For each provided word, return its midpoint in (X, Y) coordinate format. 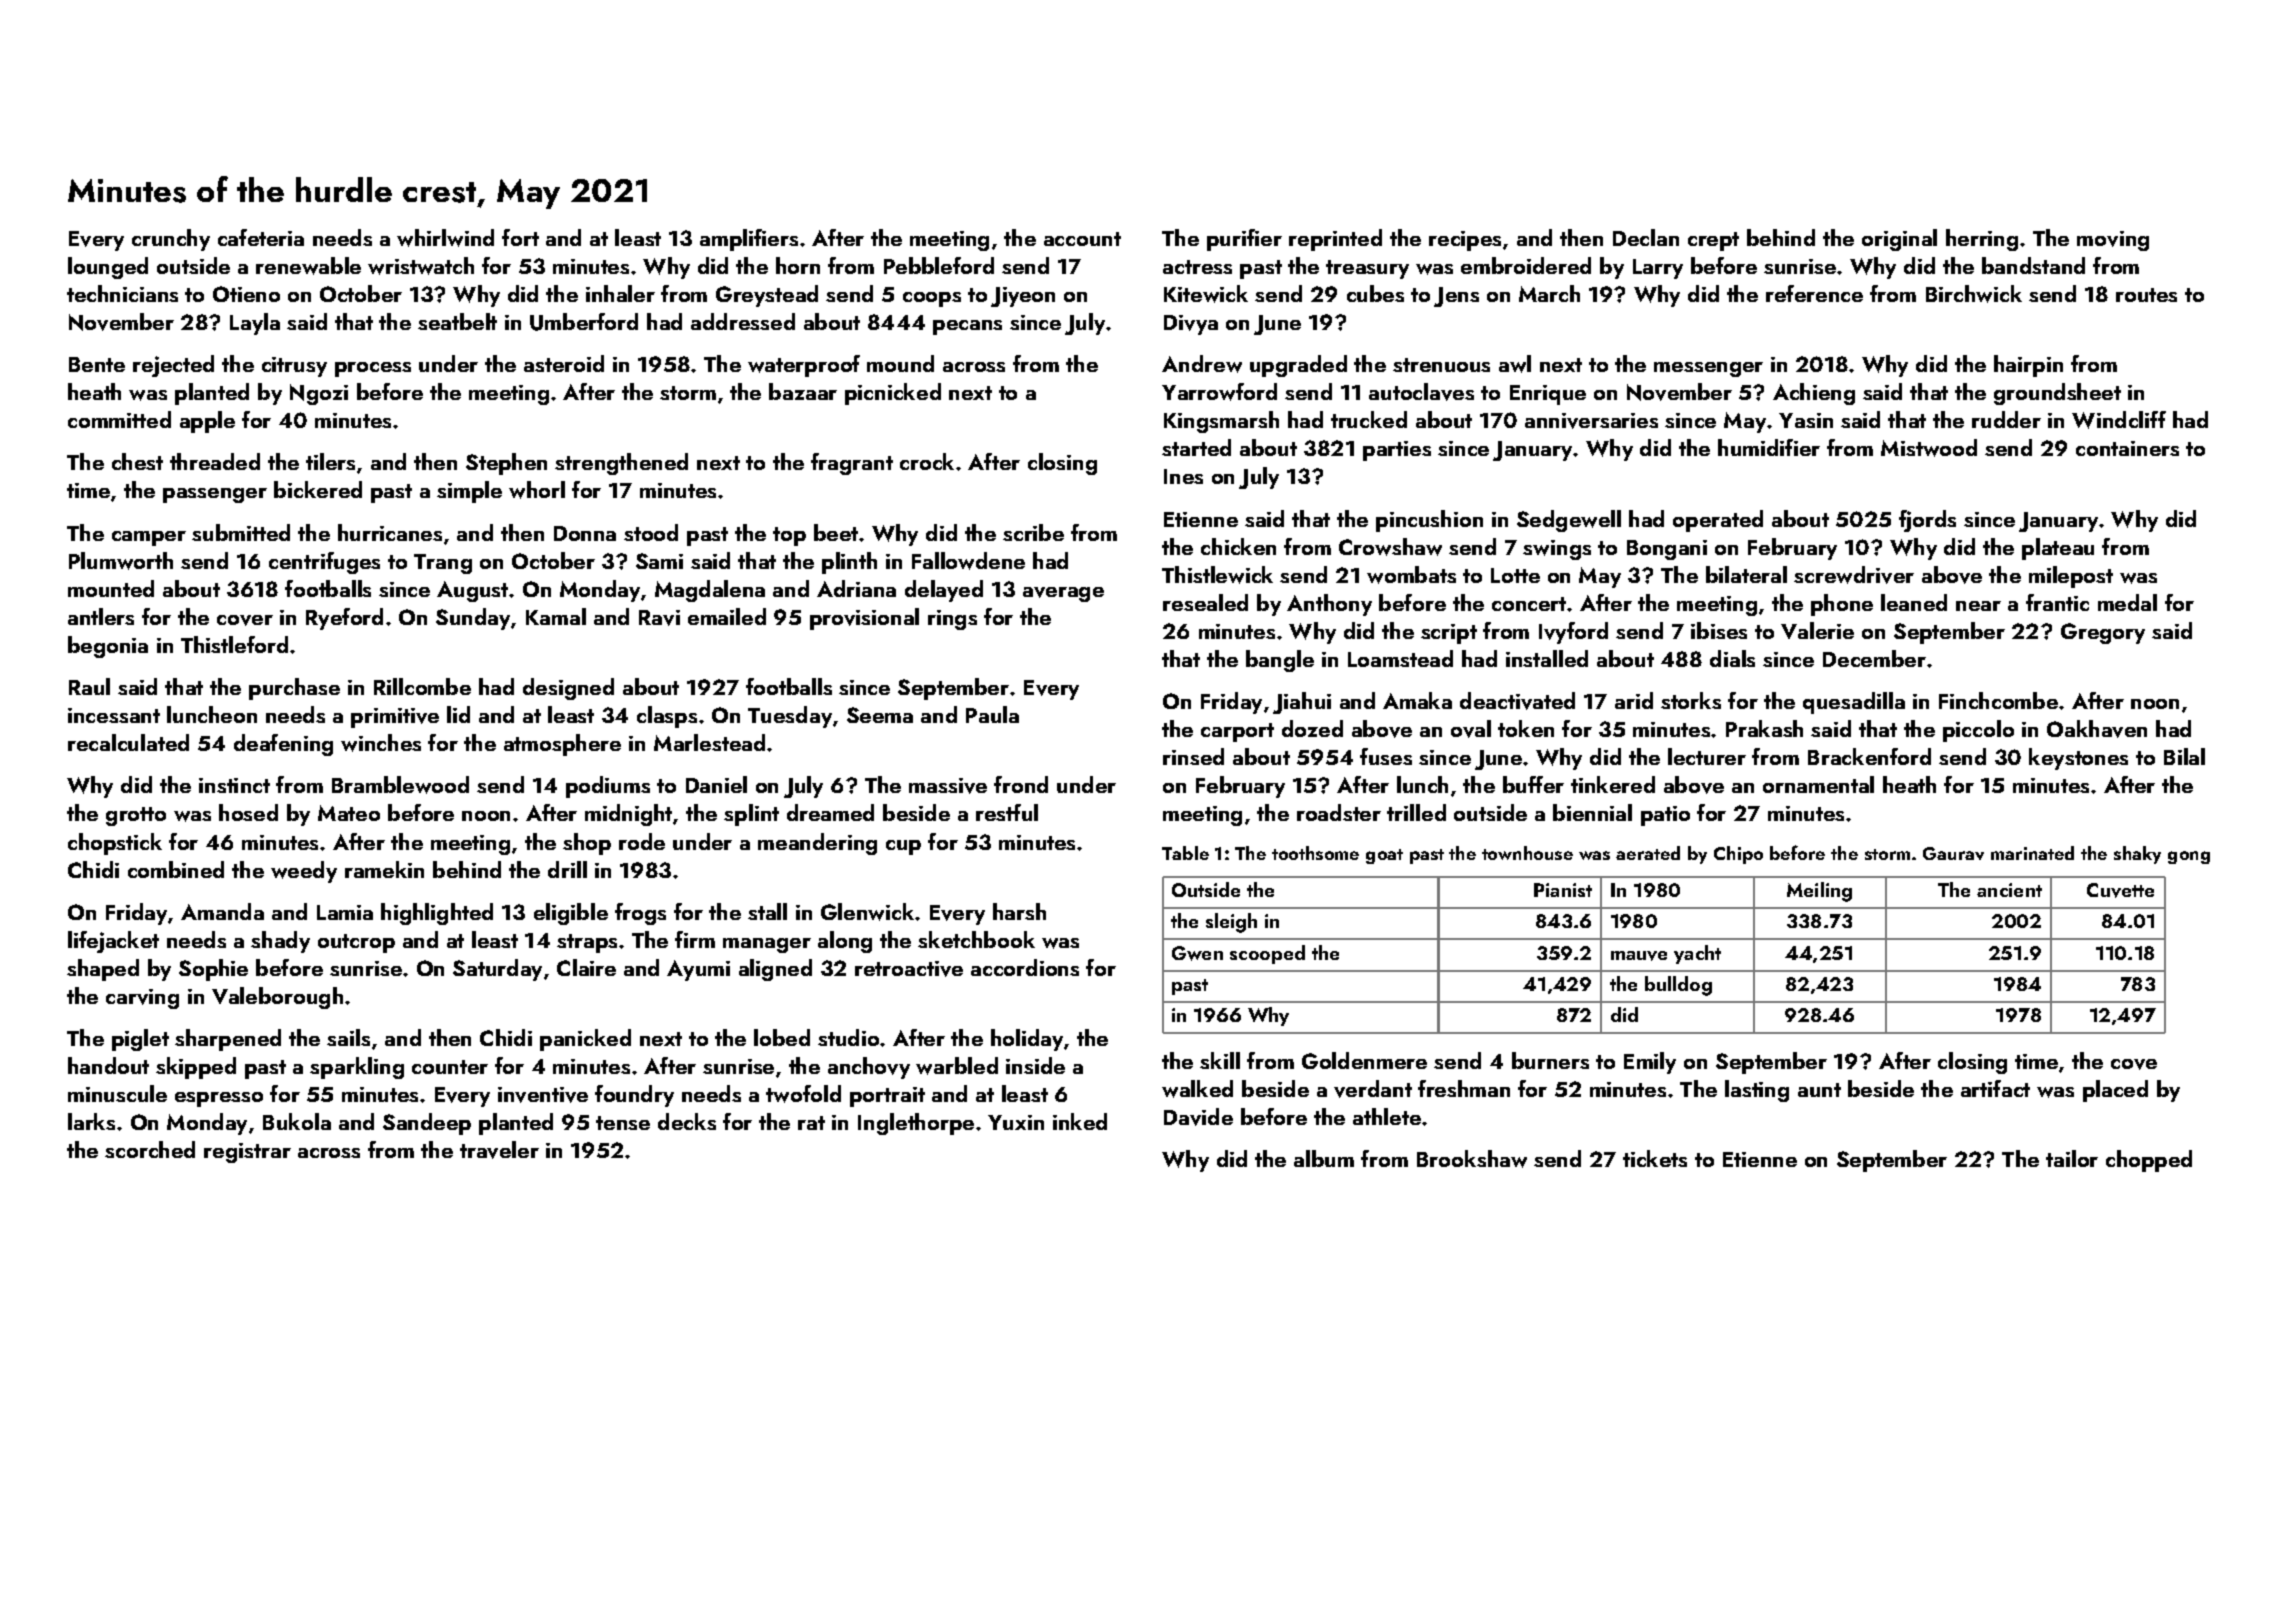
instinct (234, 785)
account (1082, 239)
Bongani (1667, 550)
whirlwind (445, 238)
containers (2127, 448)
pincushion (1429, 521)
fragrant (852, 464)
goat (1384, 856)
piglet (140, 1040)
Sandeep (427, 1124)
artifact (1995, 1088)
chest (137, 461)
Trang (443, 564)
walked (1197, 1089)
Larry (1658, 269)
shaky (2137, 855)
